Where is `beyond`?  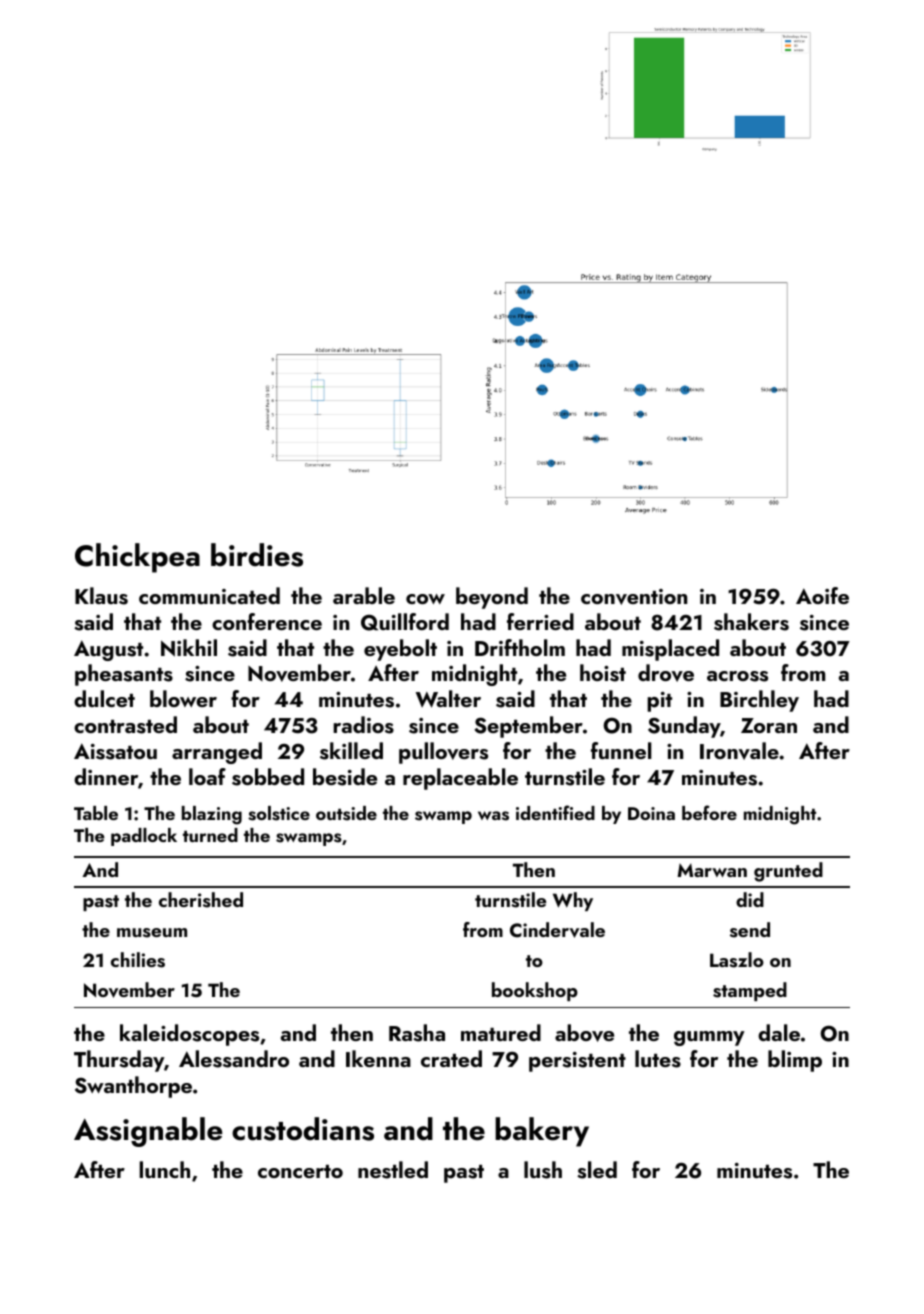 beyond is located at coordinates (492, 598).
